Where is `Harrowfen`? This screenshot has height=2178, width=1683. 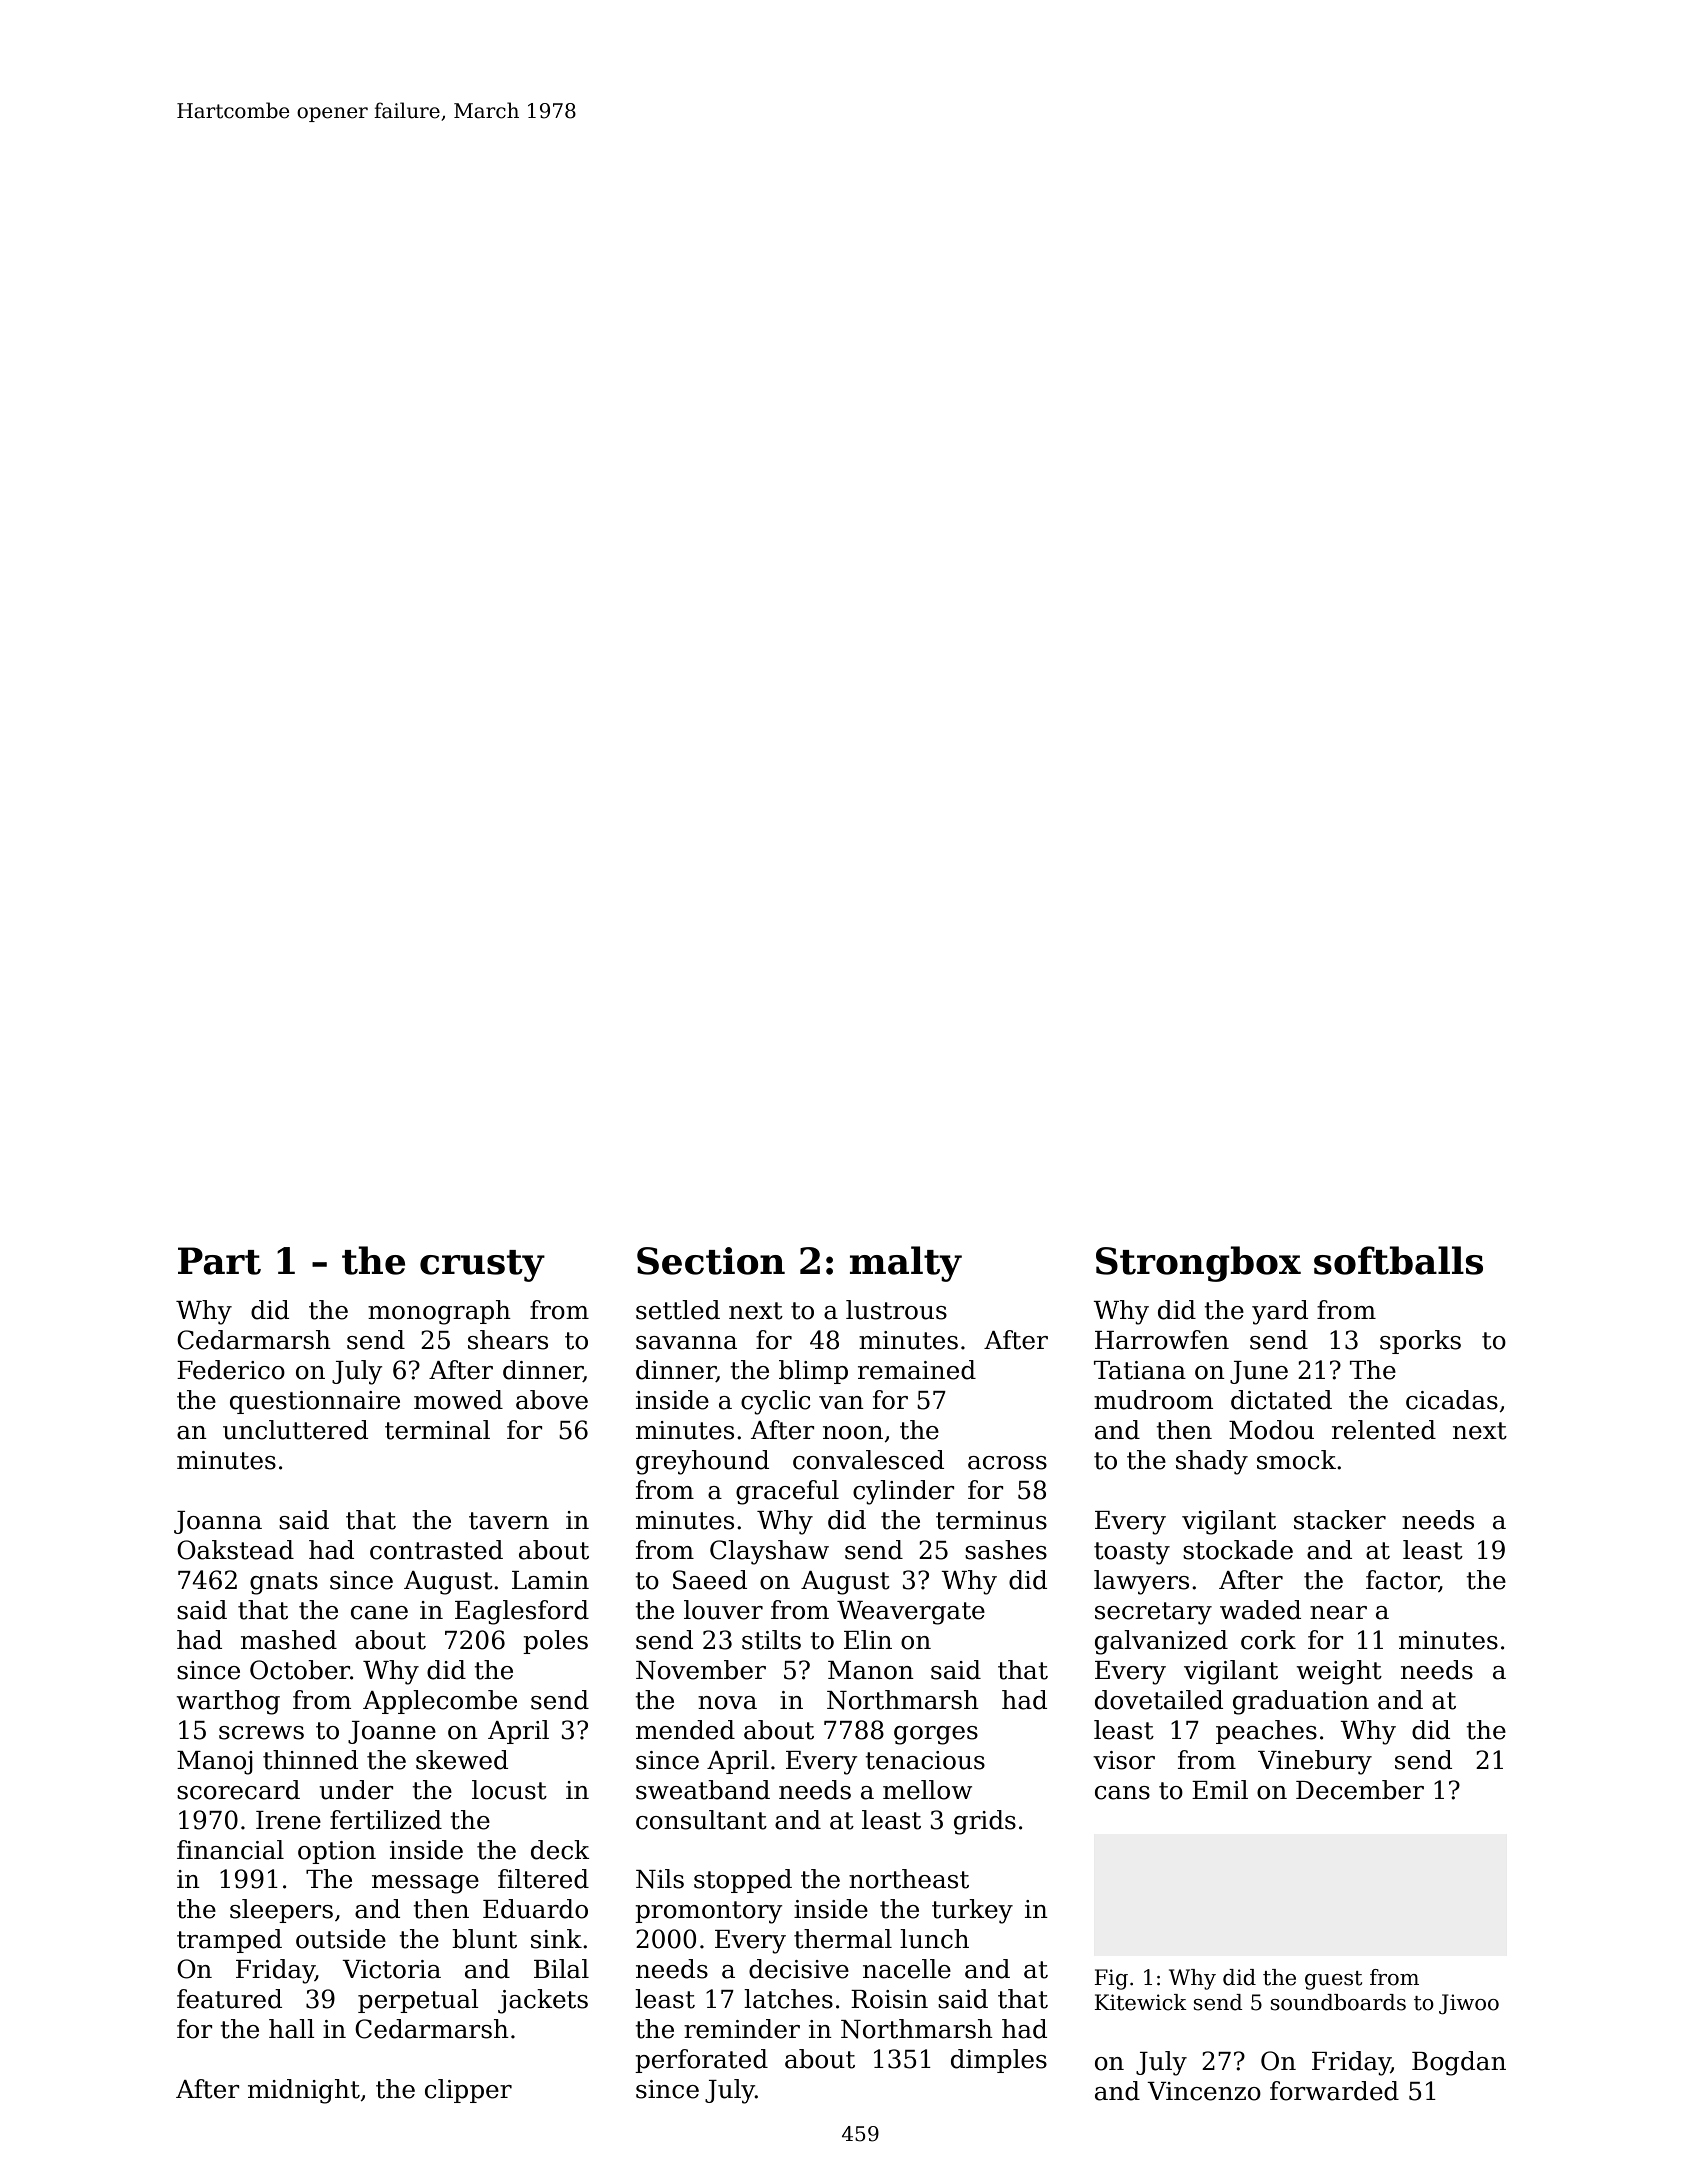
Harrowfen is located at coordinates (1162, 1340).
